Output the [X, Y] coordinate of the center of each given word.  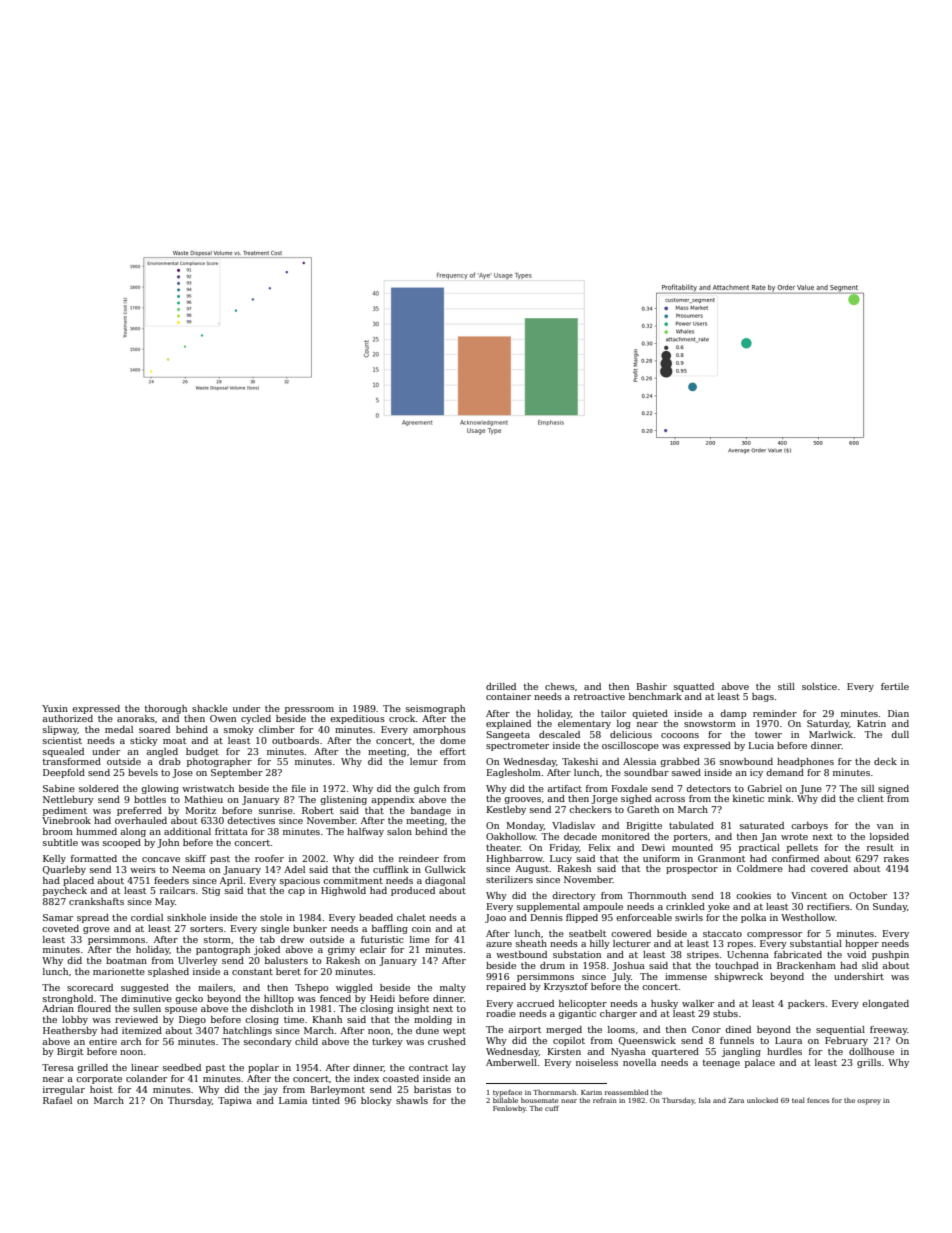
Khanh [327, 1019]
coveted [60, 928]
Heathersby [70, 1031]
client [870, 798]
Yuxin [55, 708]
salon [399, 831]
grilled [92, 1068]
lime [420, 939]
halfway [365, 832]
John [168, 843]
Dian [898, 713]
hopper [862, 944]
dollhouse [871, 1051]
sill [867, 788]
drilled [501, 686]
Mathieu [203, 799]
